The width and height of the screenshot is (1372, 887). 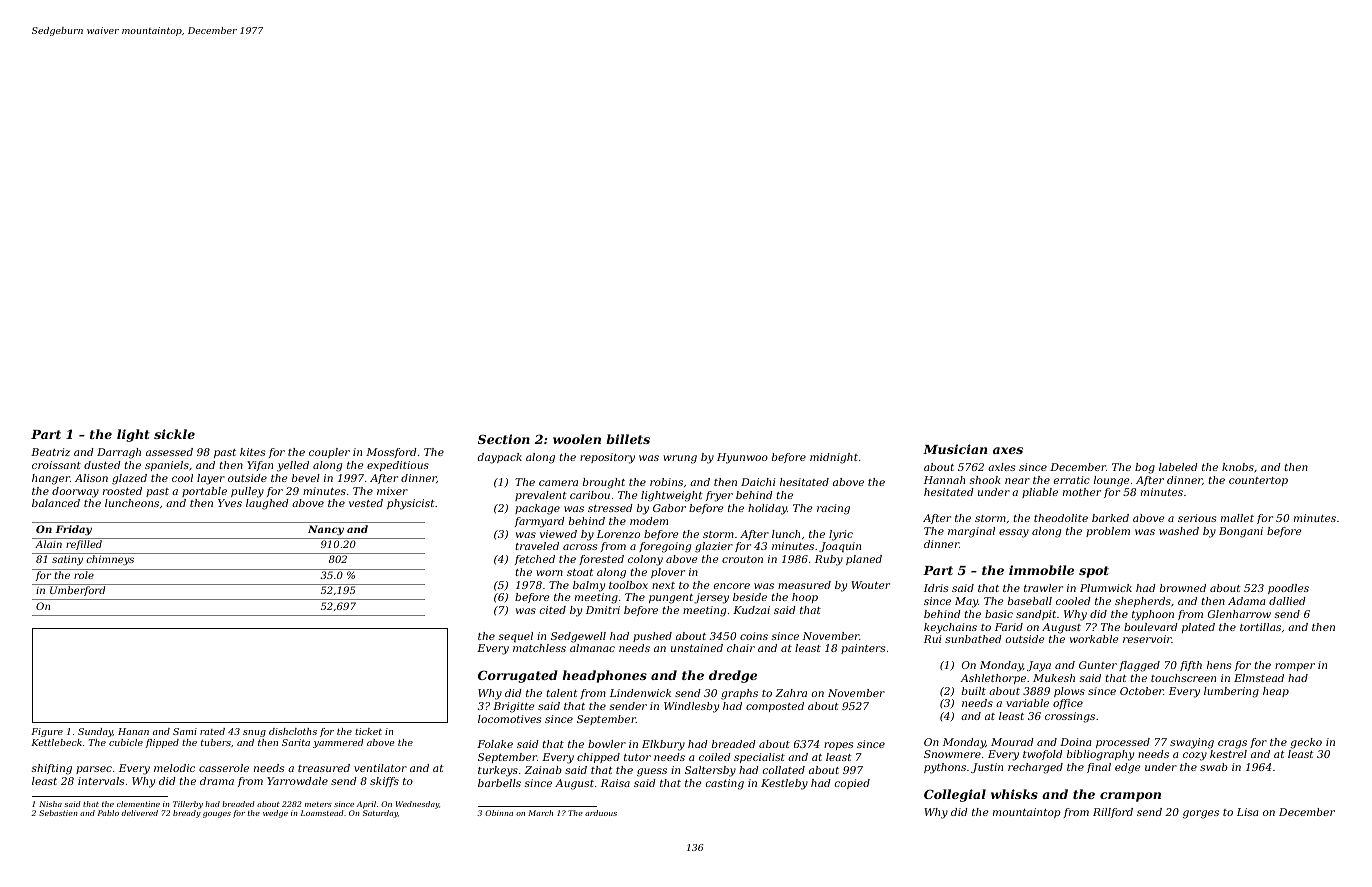 What do you see at coordinates (605, 676) in the screenshot?
I see `headphones` at bounding box center [605, 676].
